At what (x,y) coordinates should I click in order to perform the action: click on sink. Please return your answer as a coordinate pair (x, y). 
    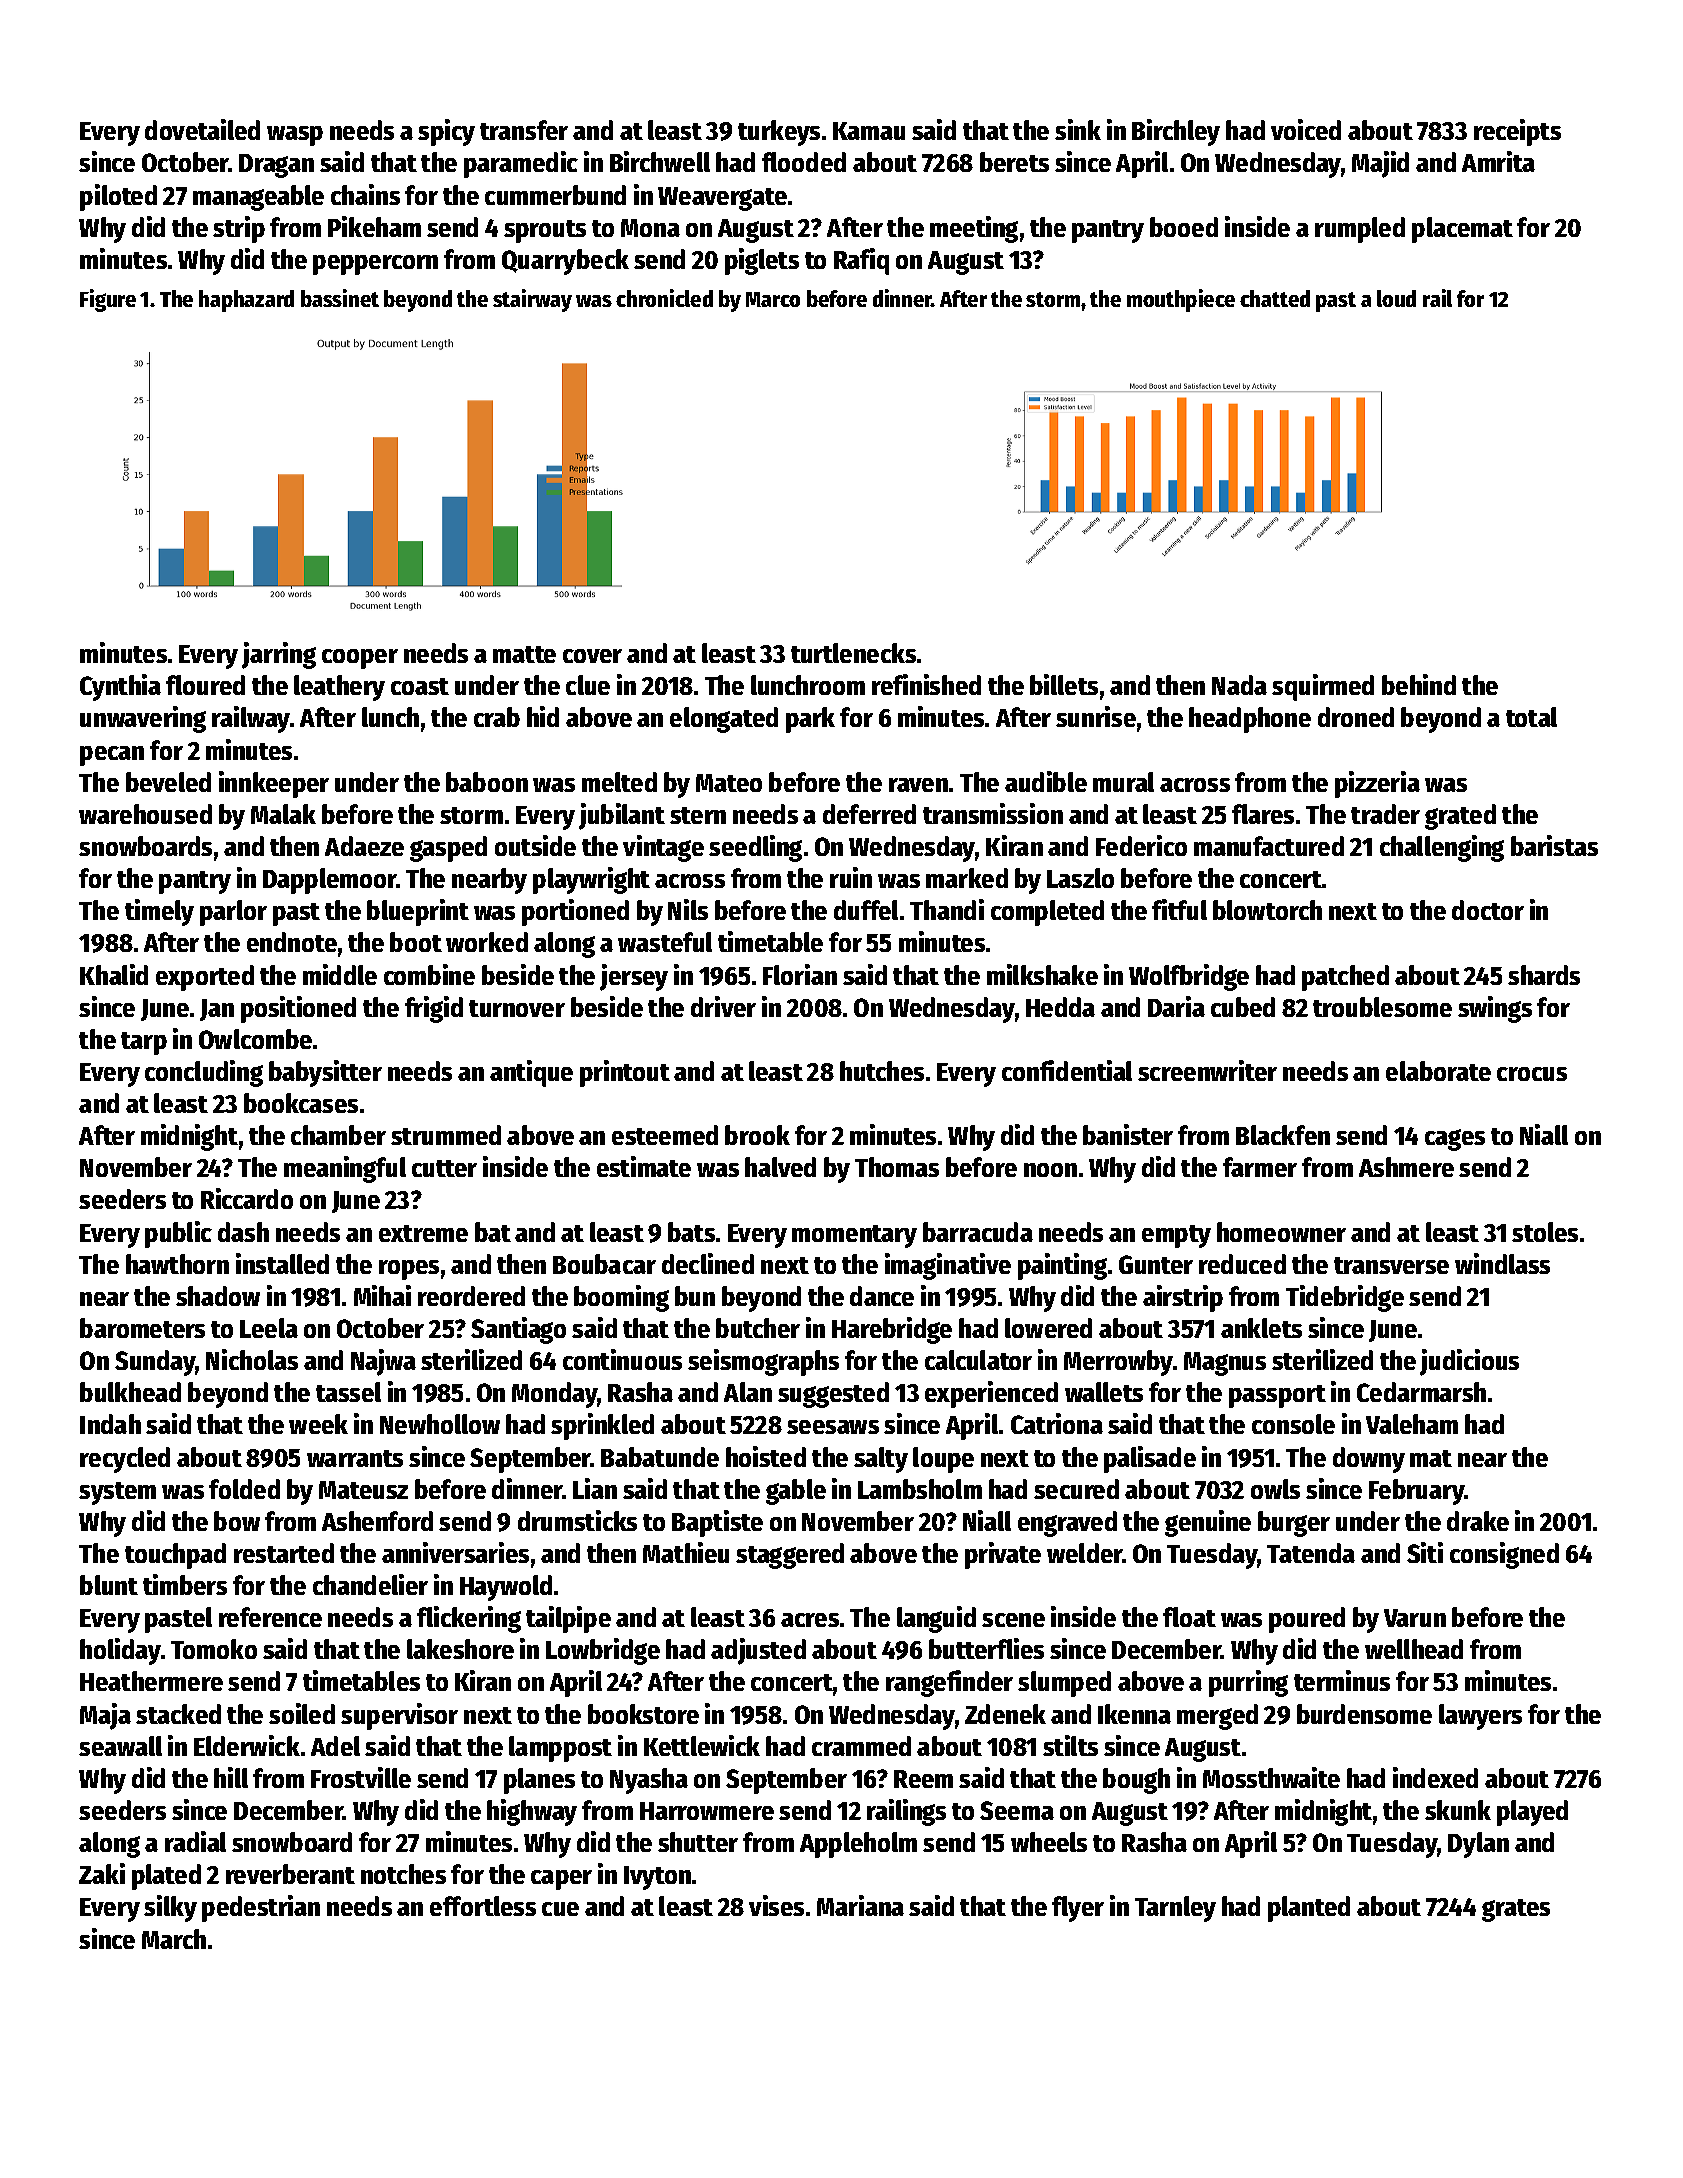
    Looking at the image, I should click on (1078, 129).
